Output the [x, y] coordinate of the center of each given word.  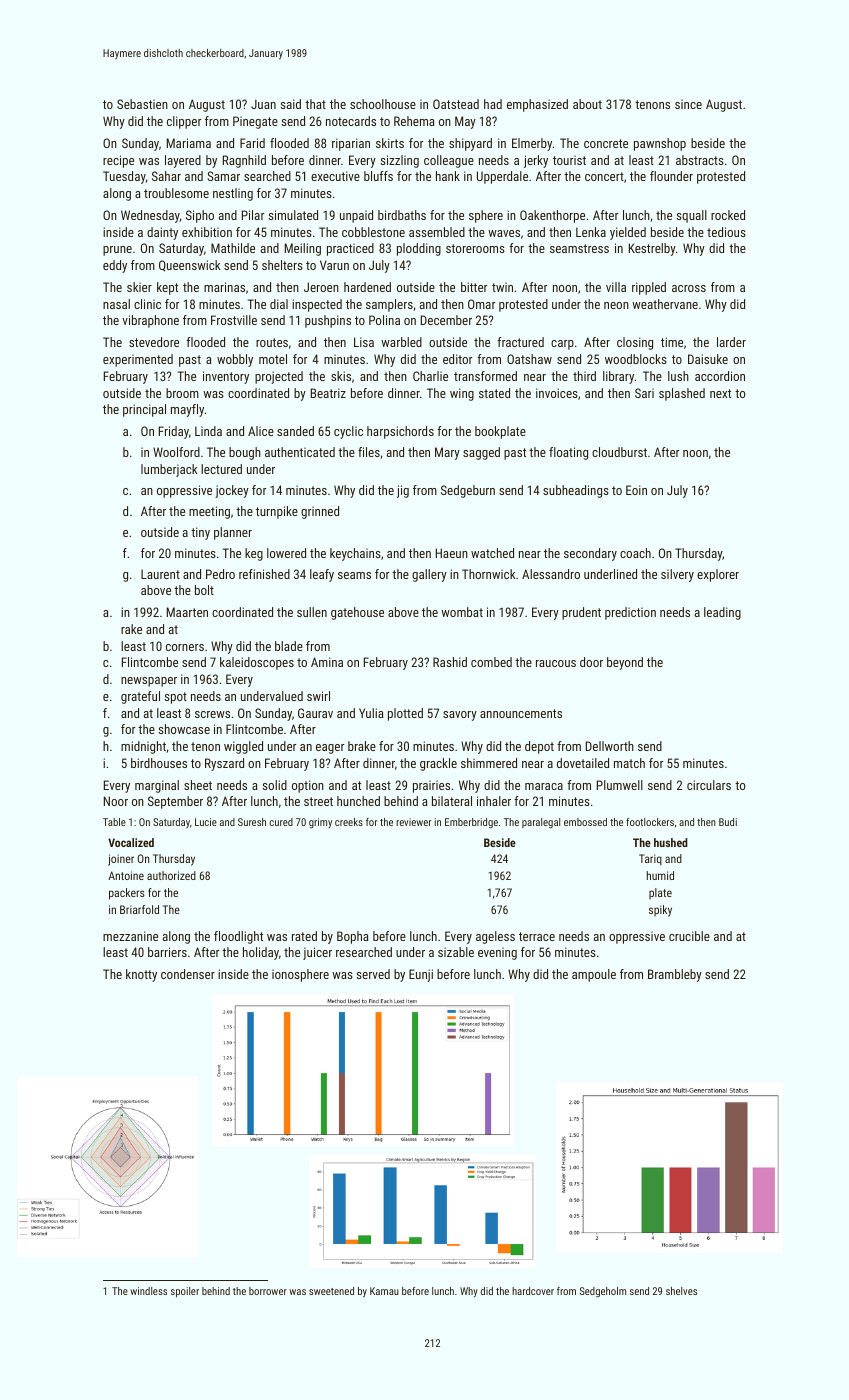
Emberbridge [471, 823]
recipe [118, 161]
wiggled [243, 747]
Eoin [636, 490]
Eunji [421, 975]
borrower [268, 1291]
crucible [689, 936]
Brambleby [675, 975]
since [688, 104]
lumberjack [169, 470]
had [493, 104]
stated [494, 393]
